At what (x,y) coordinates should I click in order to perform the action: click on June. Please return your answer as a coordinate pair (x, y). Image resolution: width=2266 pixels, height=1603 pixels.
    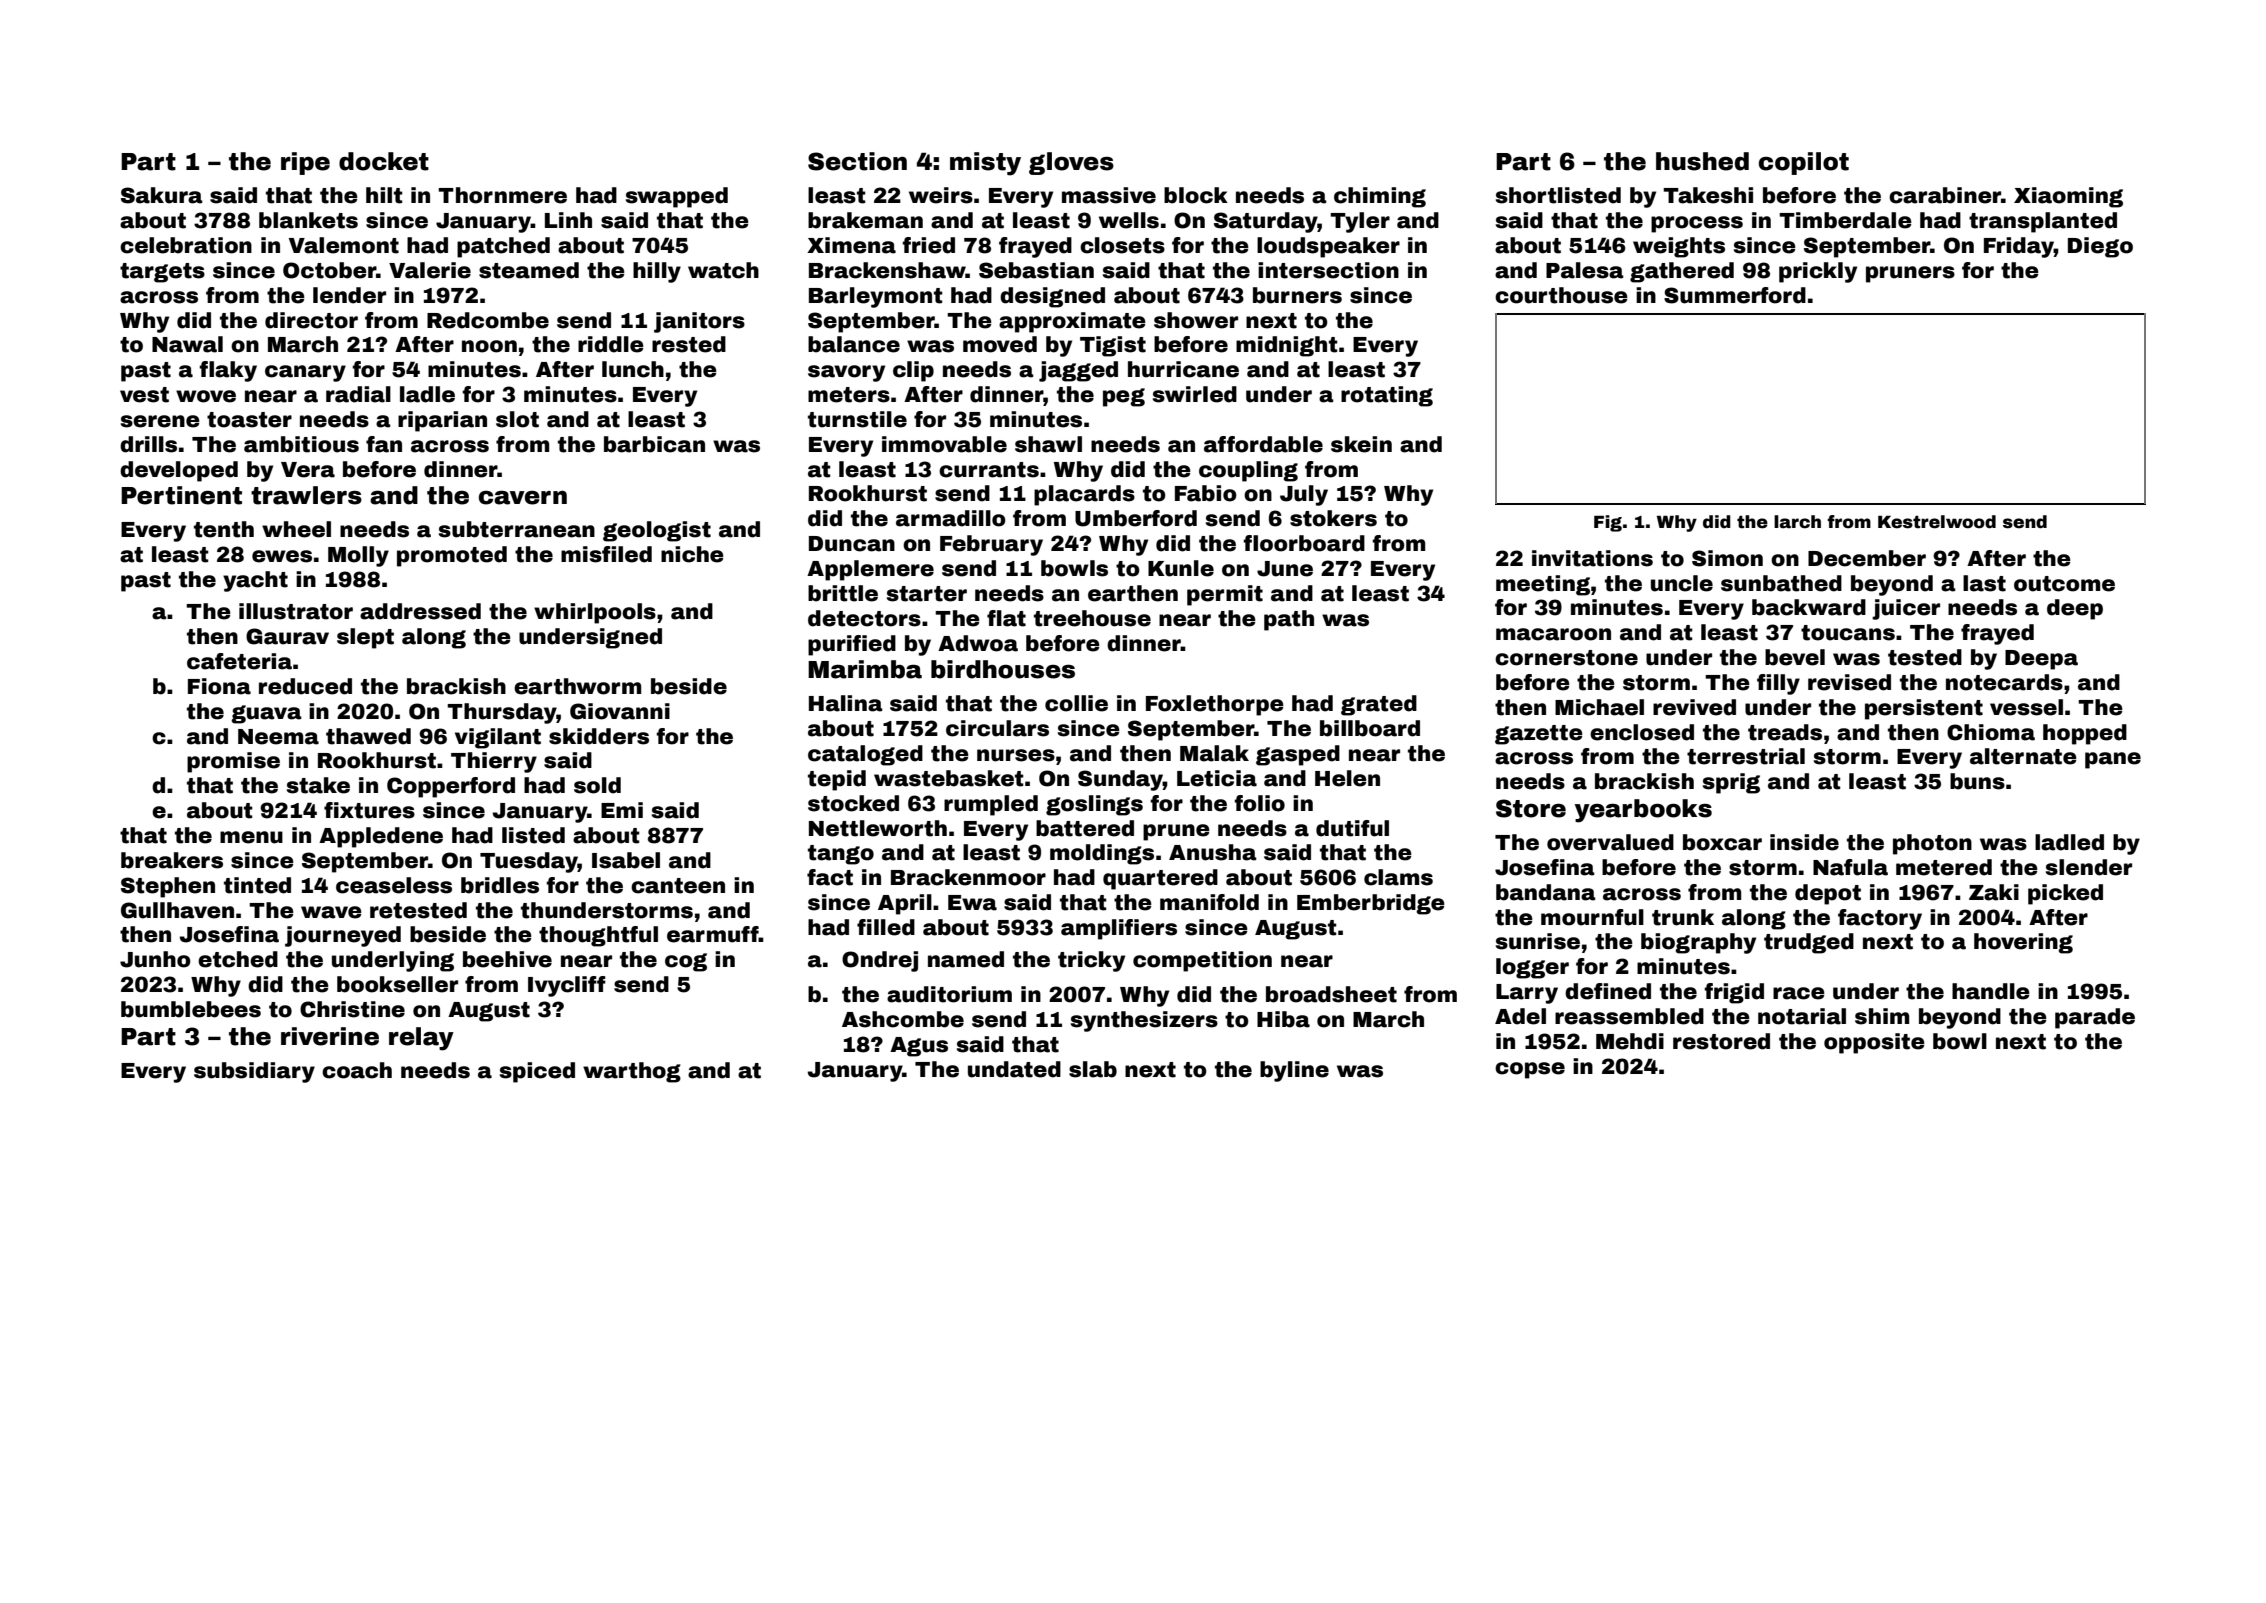
    Looking at the image, I should click on (1285, 569).
